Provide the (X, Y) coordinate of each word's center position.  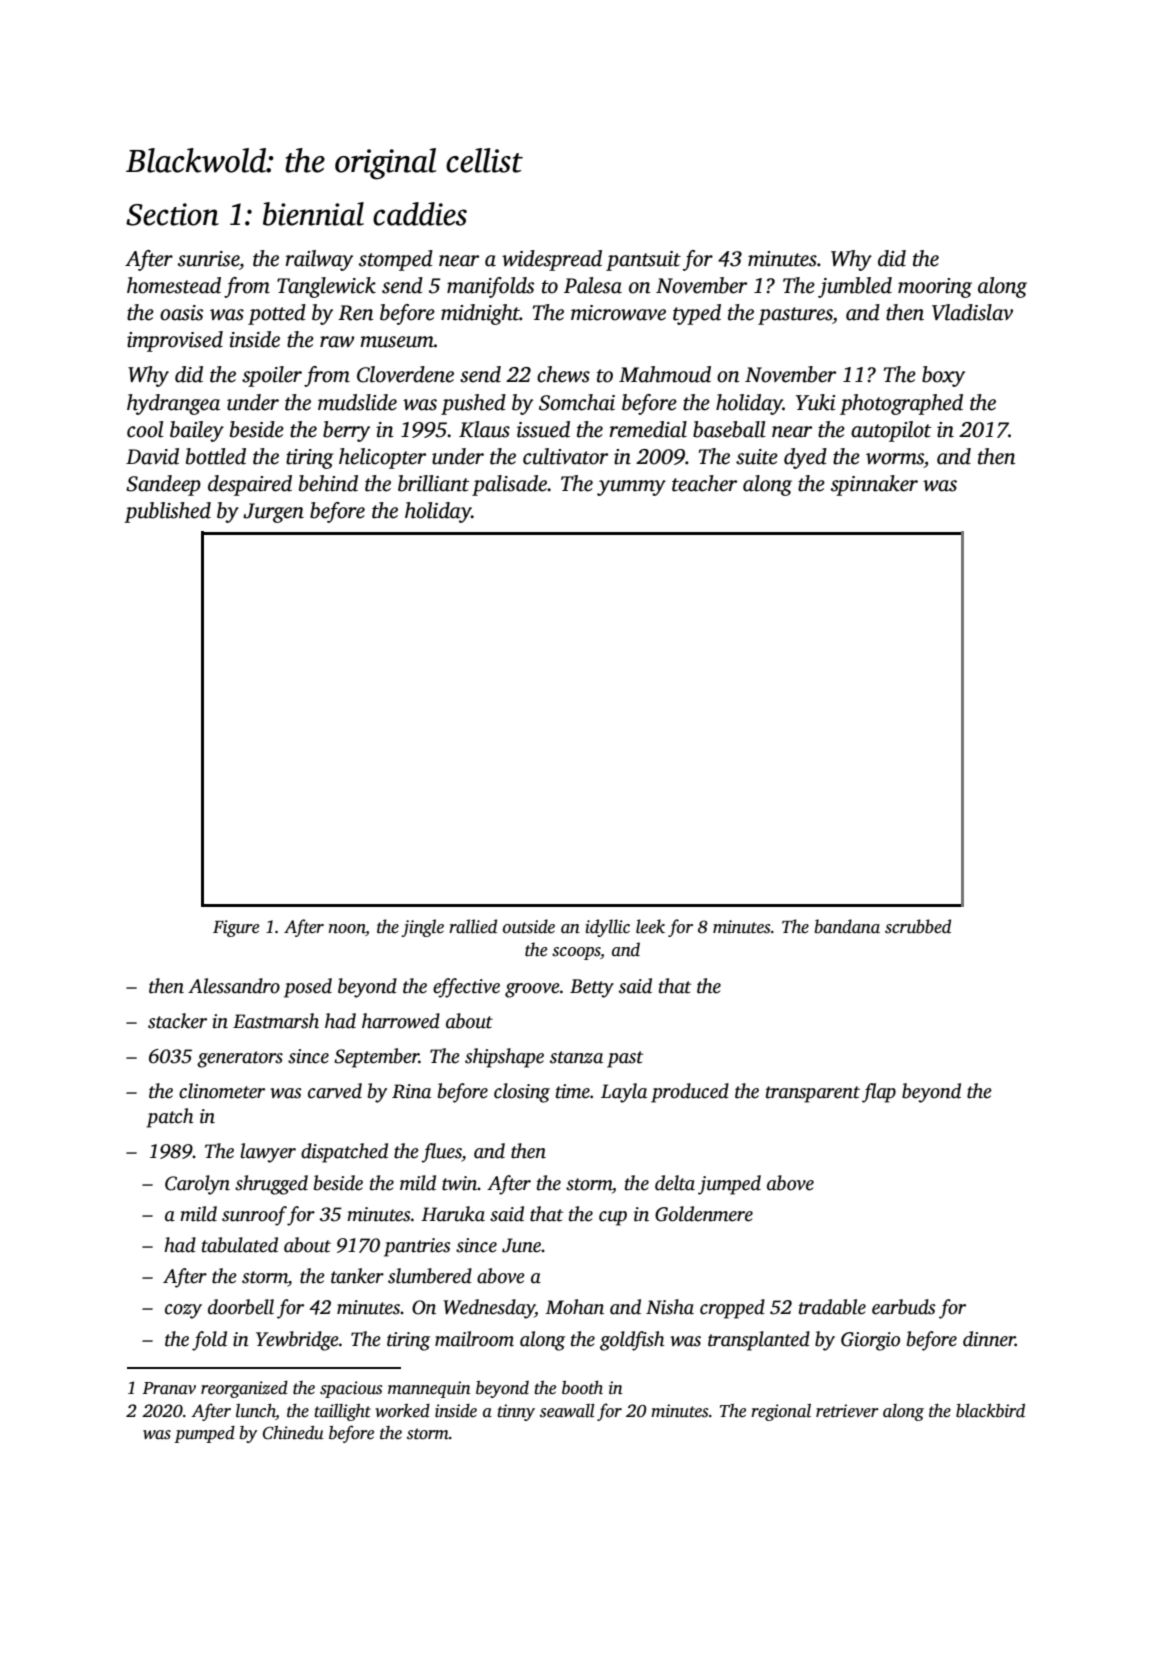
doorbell (241, 1307)
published (167, 512)
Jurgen (273, 513)
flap (879, 1093)
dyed (805, 458)
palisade (510, 485)
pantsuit (643, 261)
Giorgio (870, 1341)
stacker (177, 1021)
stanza (576, 1057)
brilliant (433, 483)
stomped (396, 260)
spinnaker (874, 485)
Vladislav (972, 312)
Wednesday (489, 1309)
